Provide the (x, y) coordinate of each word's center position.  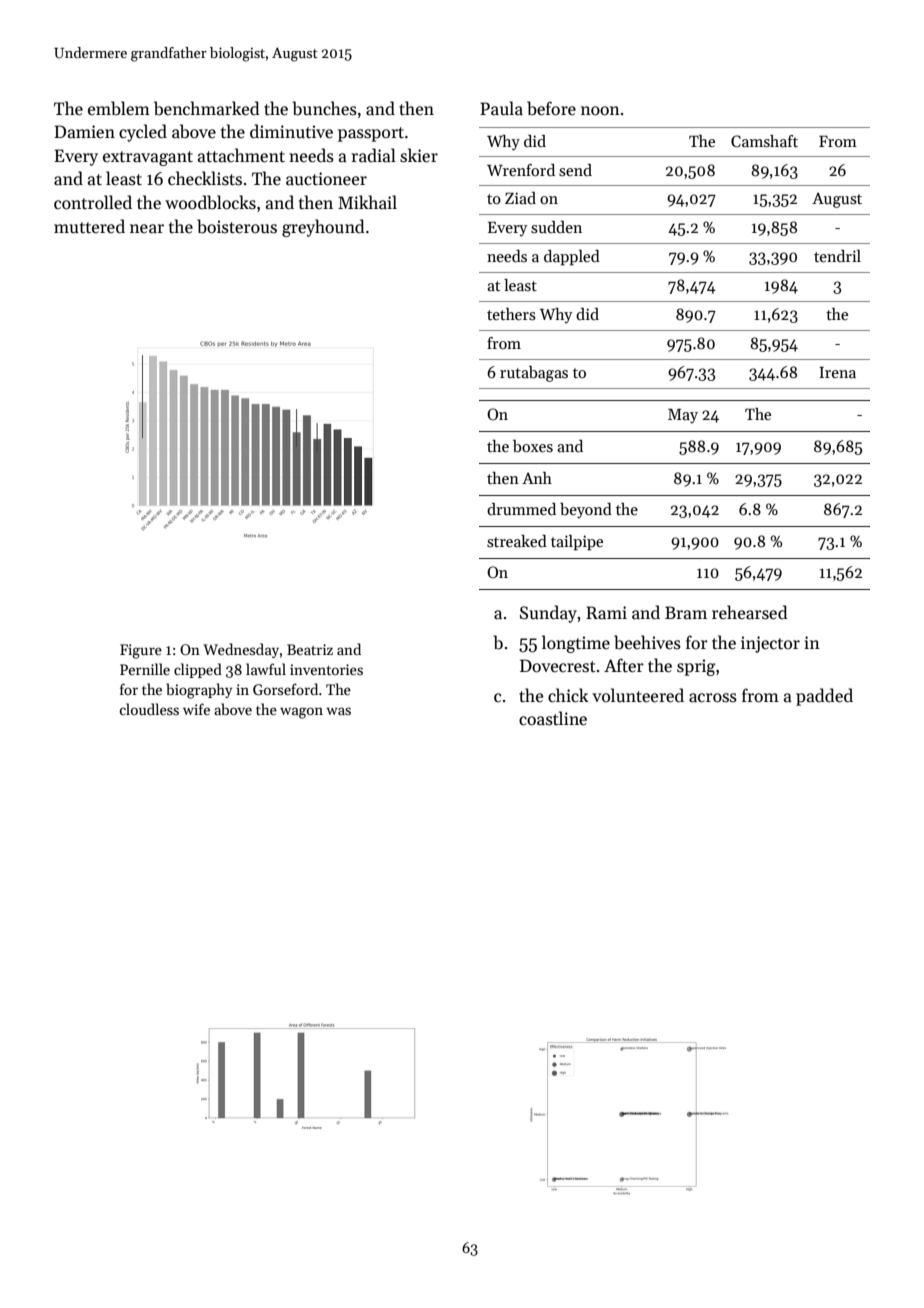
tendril (837, 256)
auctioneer (326, 179)
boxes (533, 446)
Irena (837, 372)
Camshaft (764, 141)
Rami (606, 612)
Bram (686, 613)
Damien (84, 132)
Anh (537, 478)
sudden (556, 227)
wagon (301, 713)
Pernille (145, 669)
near (147, 229)
